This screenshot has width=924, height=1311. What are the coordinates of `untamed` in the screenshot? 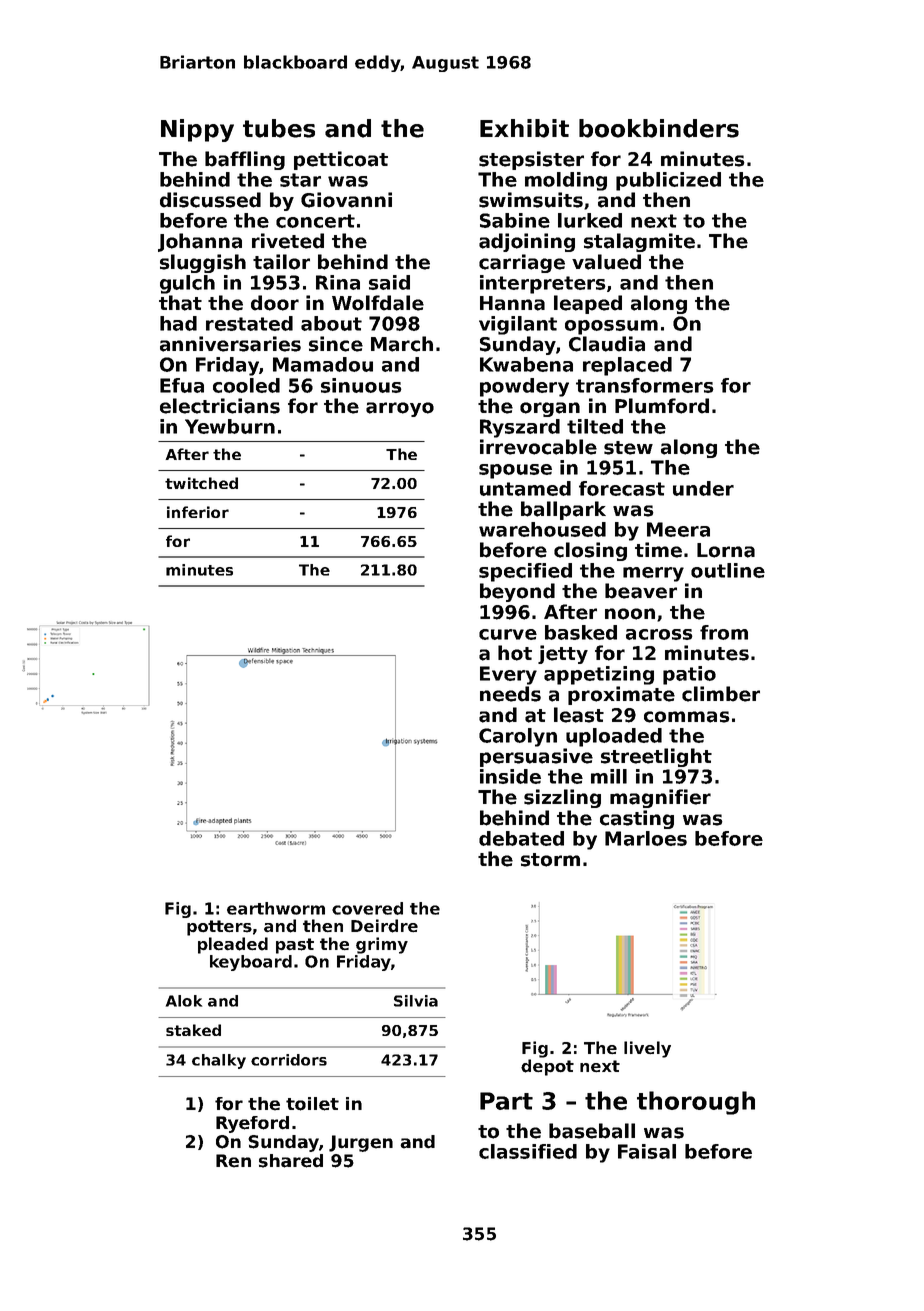 It's located at (525, 488).
